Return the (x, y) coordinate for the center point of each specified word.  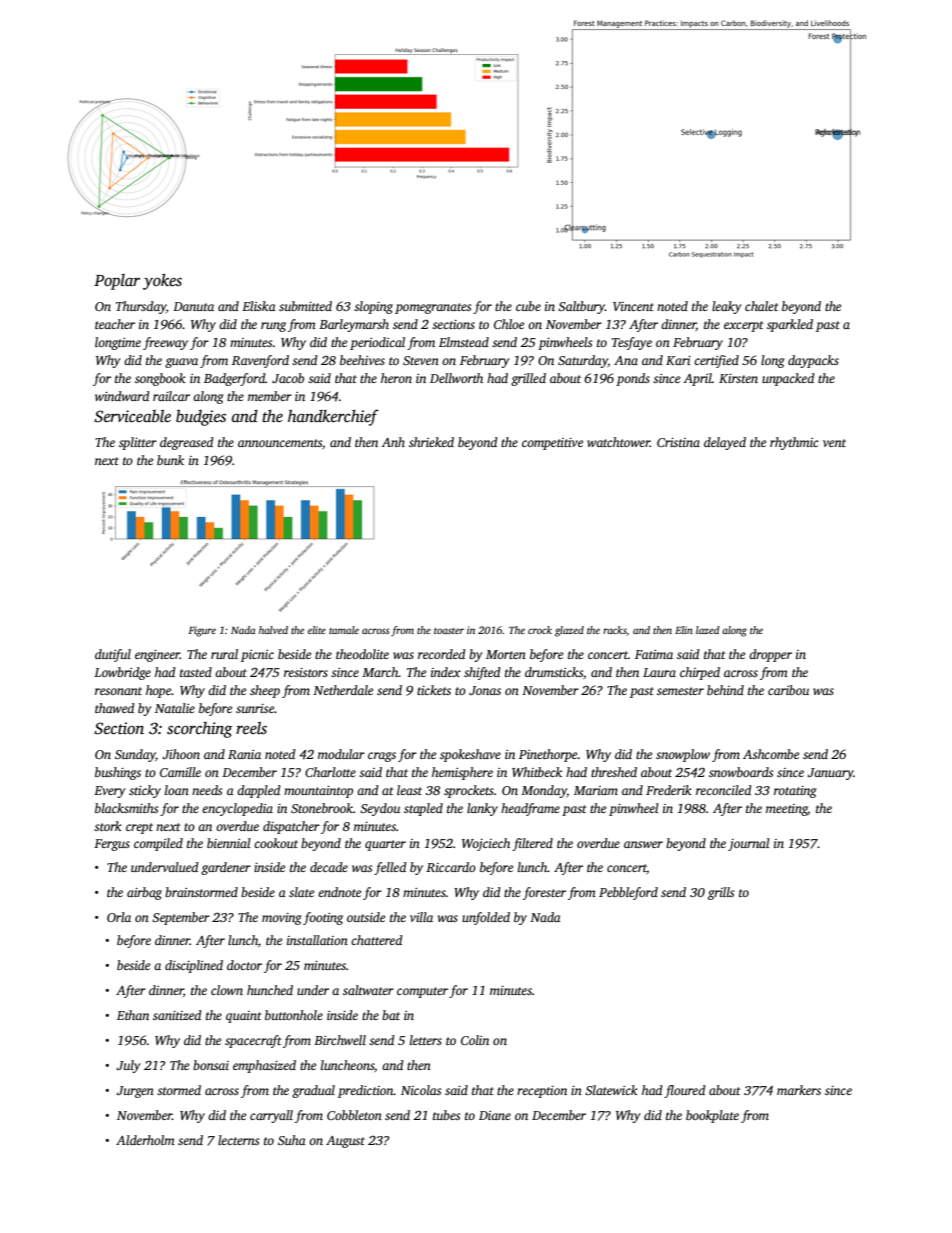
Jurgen (135, 1092)
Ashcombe (771, 754)
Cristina (678, 442)
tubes (446, 1115)
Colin (475, 1040)
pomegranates (433, 308)
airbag (144, 893)
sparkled (790, 325)
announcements (280, 443)
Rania (244, 754)
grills (721, 893)
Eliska (259, 306)
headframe (530, 809)
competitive (552, 444)
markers (799, 1090)
